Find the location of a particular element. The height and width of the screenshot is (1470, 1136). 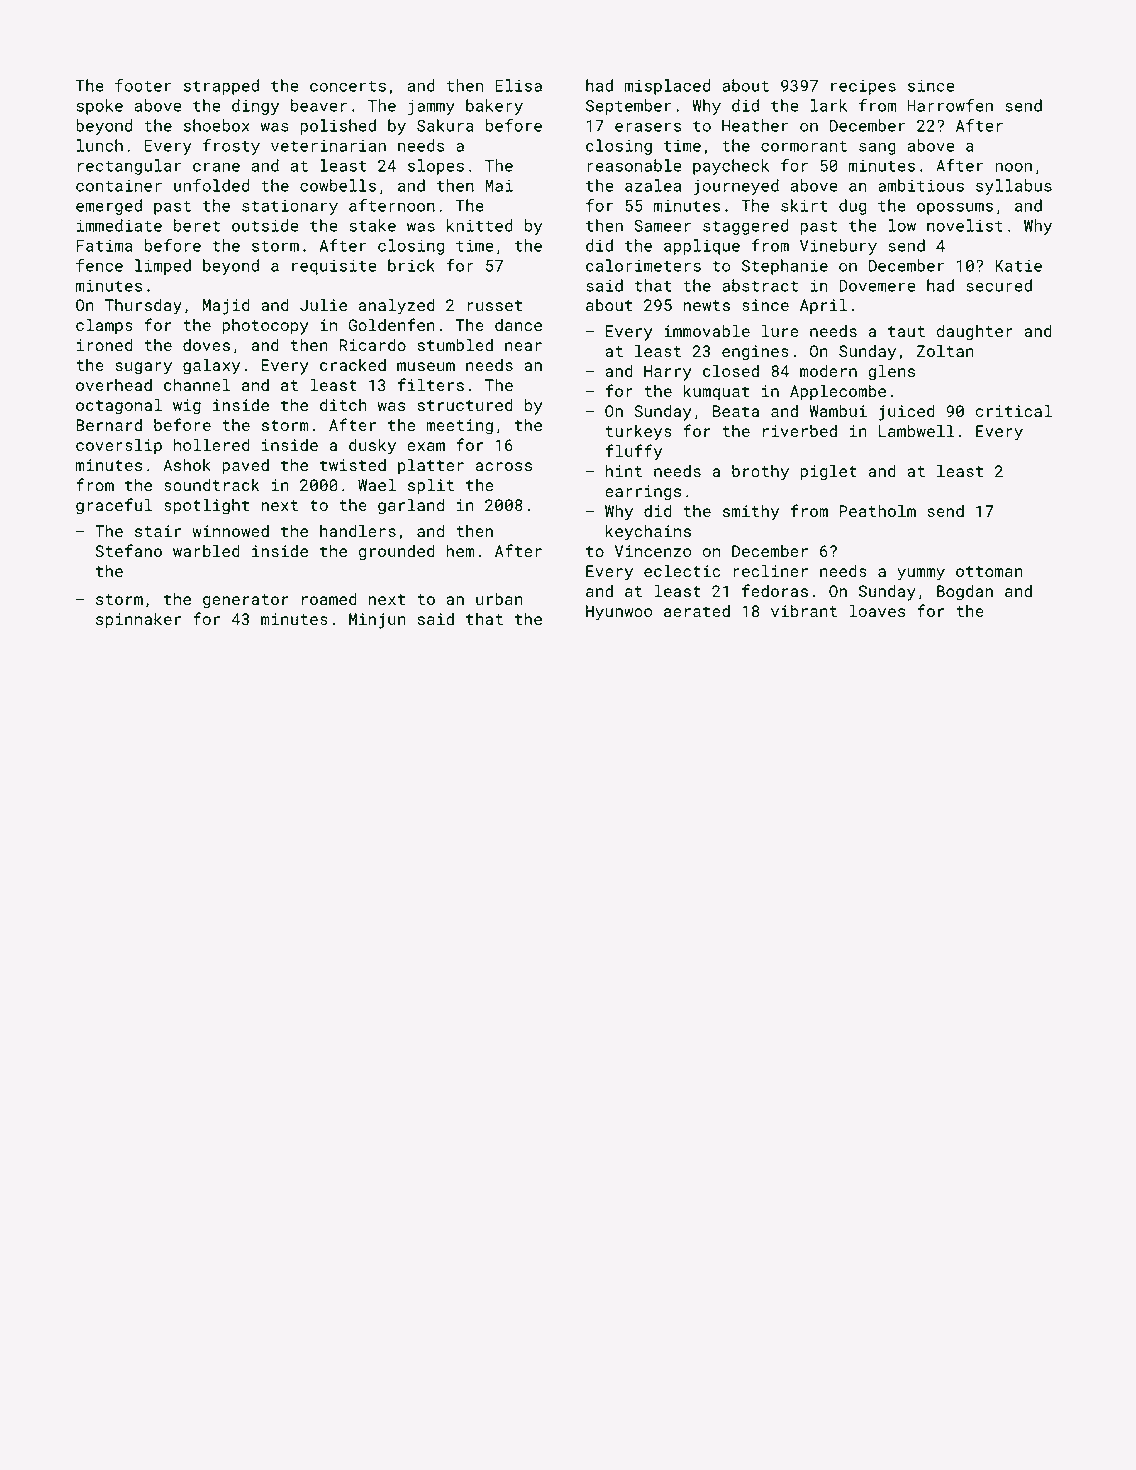

Hyunwoo is located at coordinates (619, 613).
